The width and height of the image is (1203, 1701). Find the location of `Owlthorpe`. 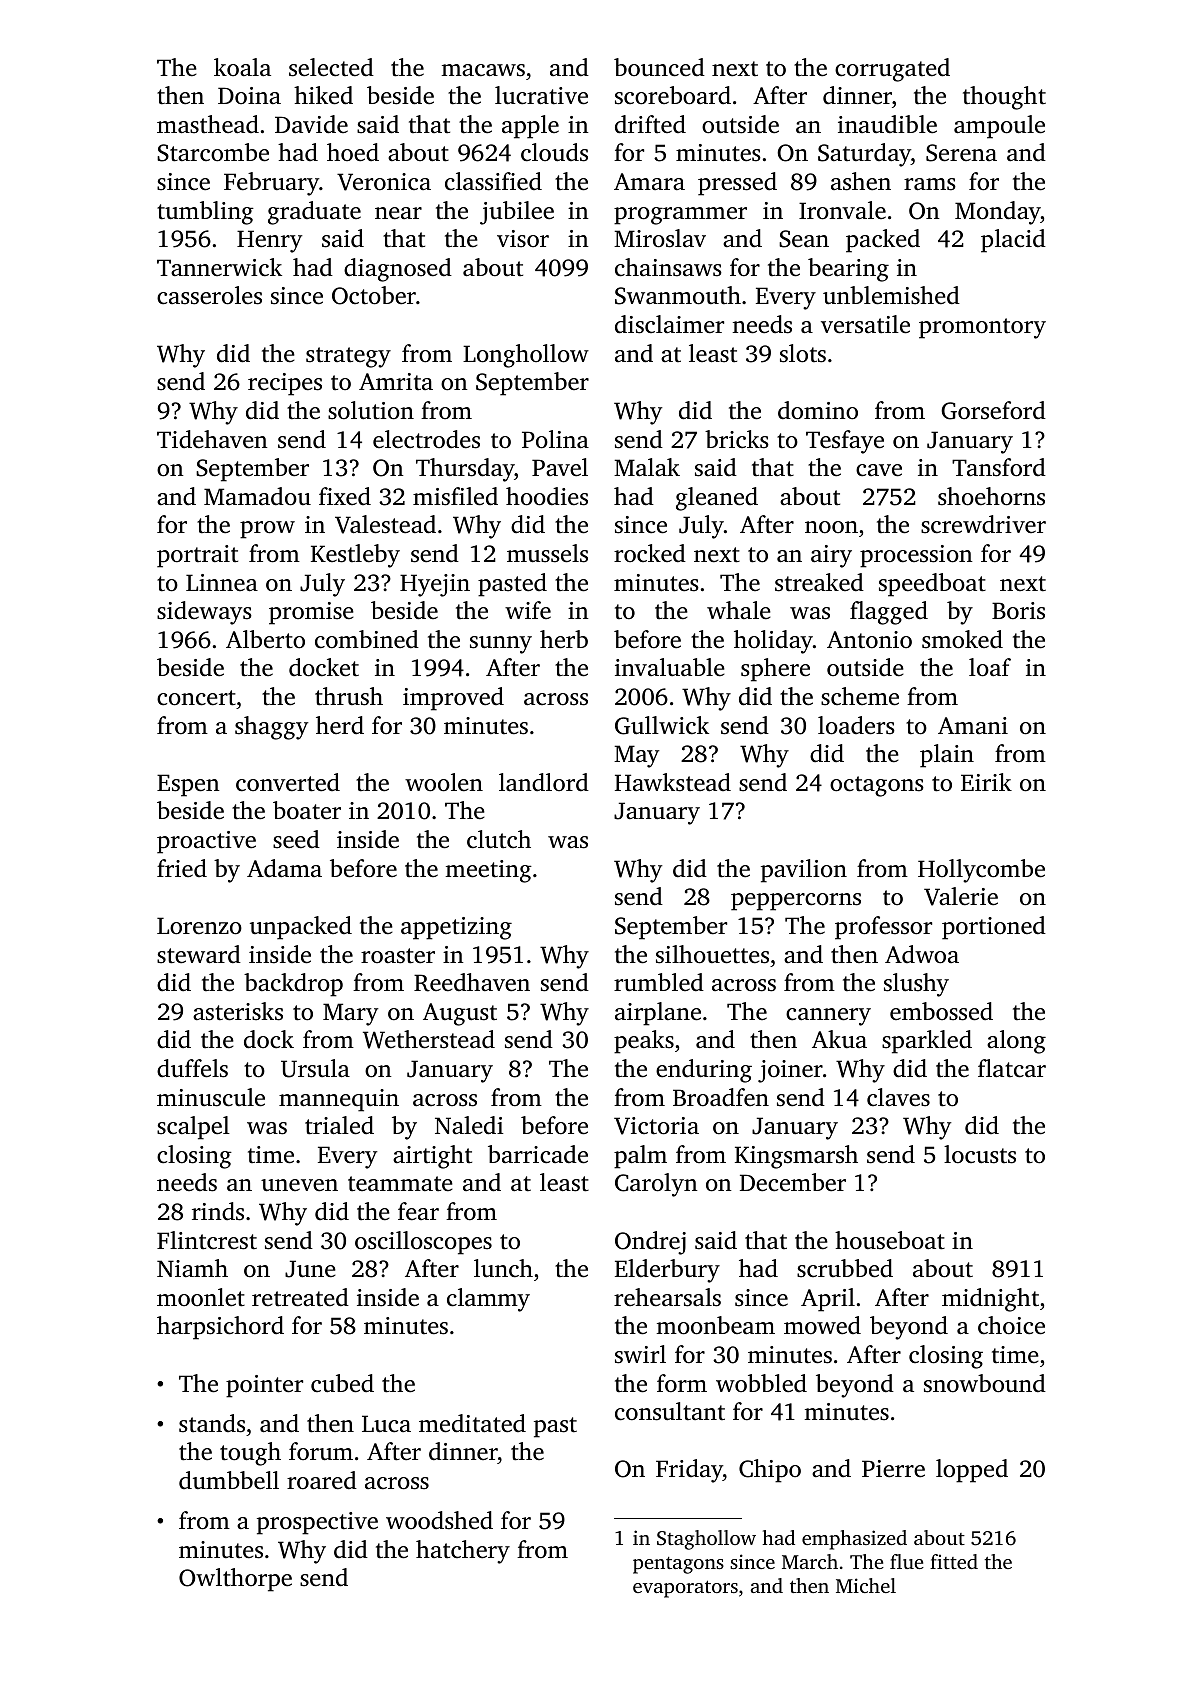

Owlthorpe is located at coordinates (235, 1580).
